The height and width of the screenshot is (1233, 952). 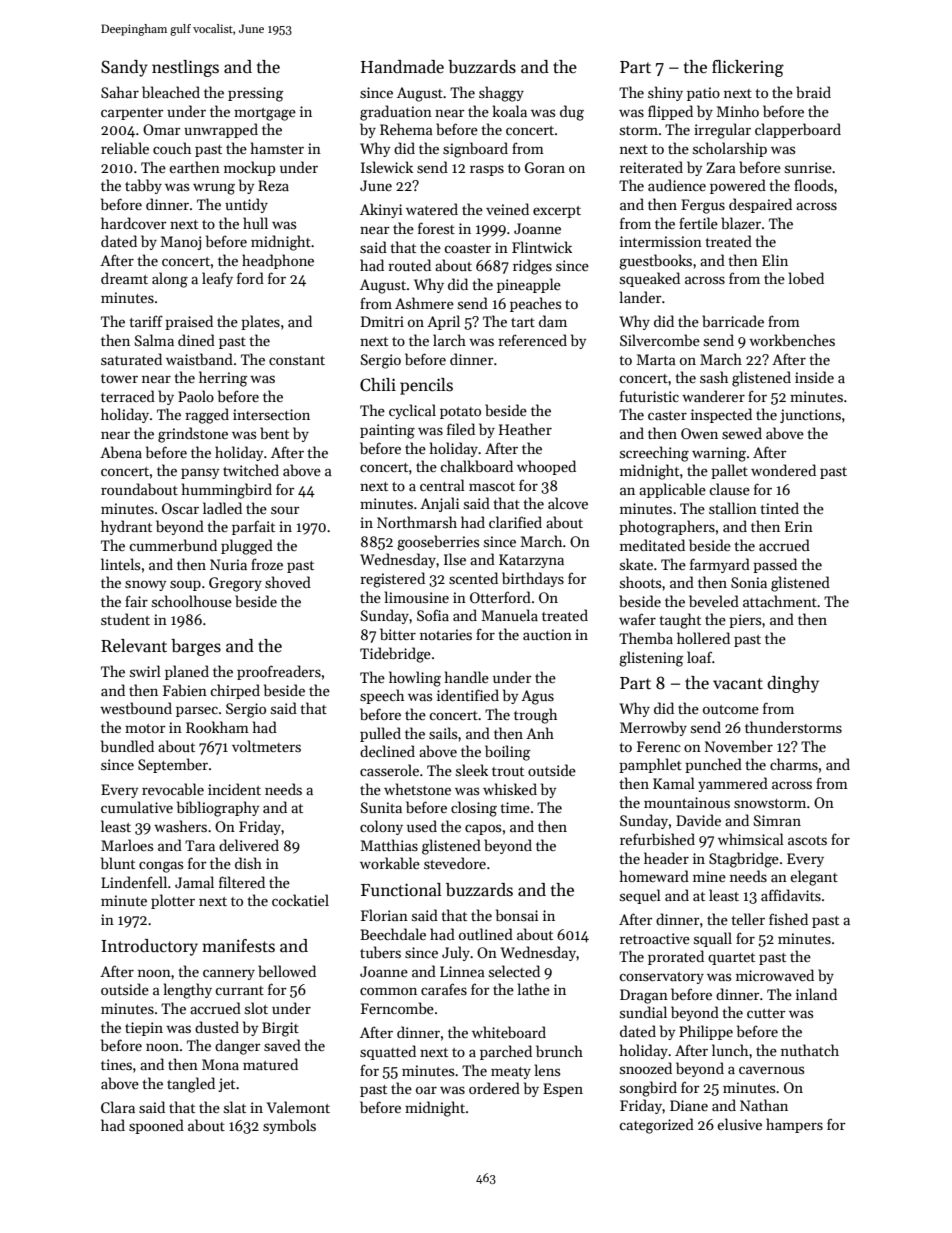 I want to click on refurbished, so click(x=657, y=839).
